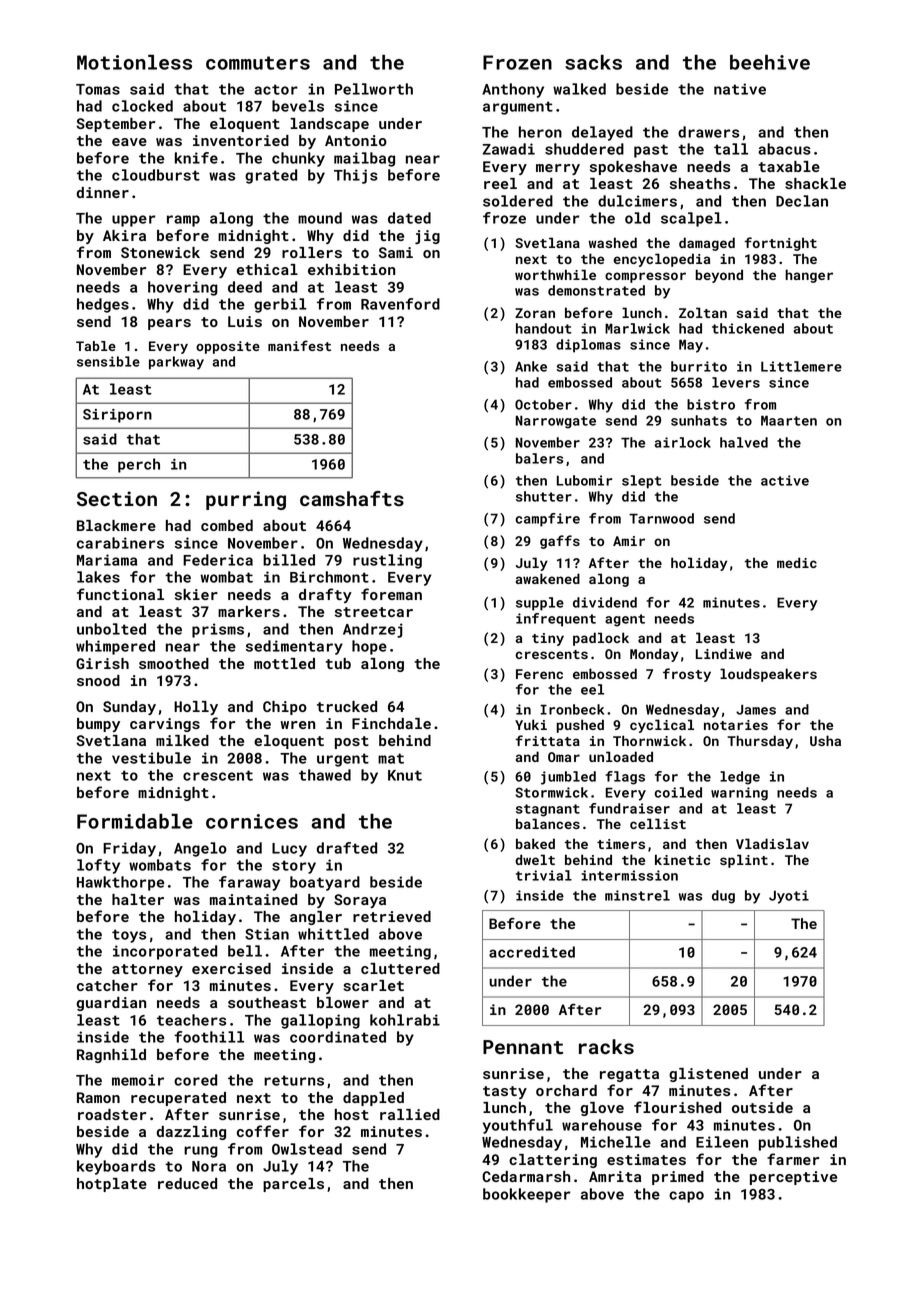  I want to click on minstrel, so click(637, 895).
